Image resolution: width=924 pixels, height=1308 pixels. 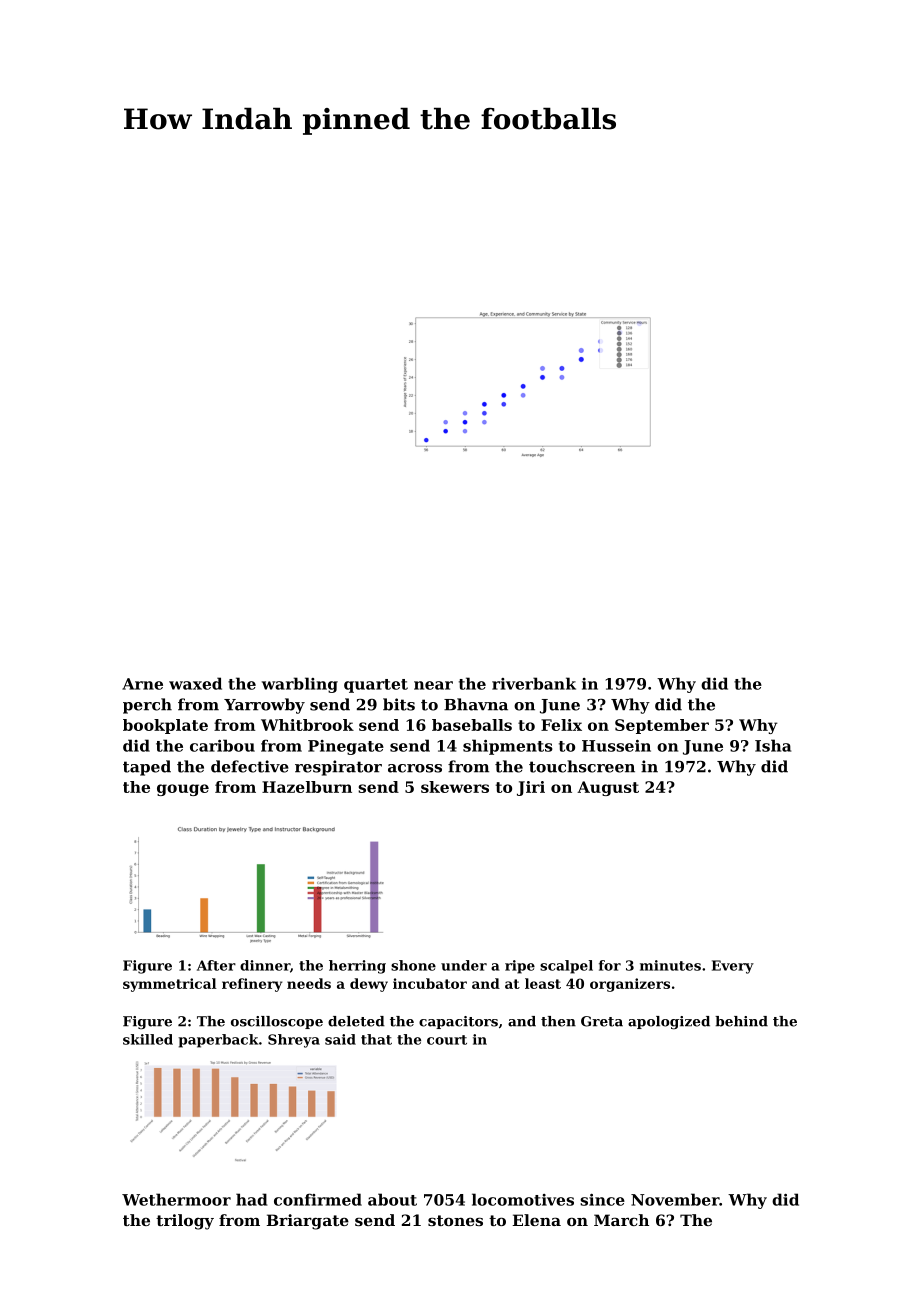 I want to click on defective, so click(x=250, y=766).
